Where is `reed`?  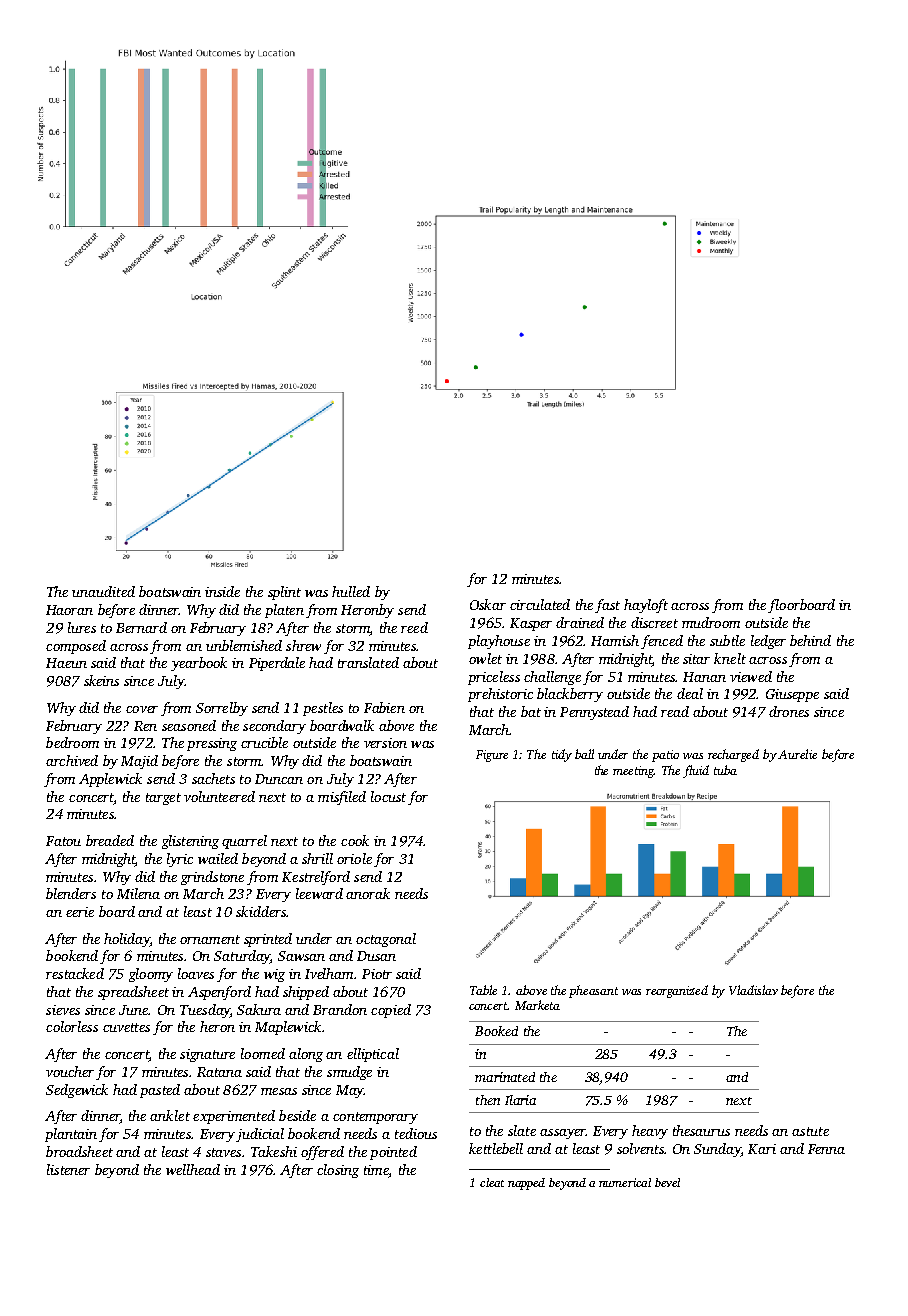
reed is located at coordinates (414, 627).
